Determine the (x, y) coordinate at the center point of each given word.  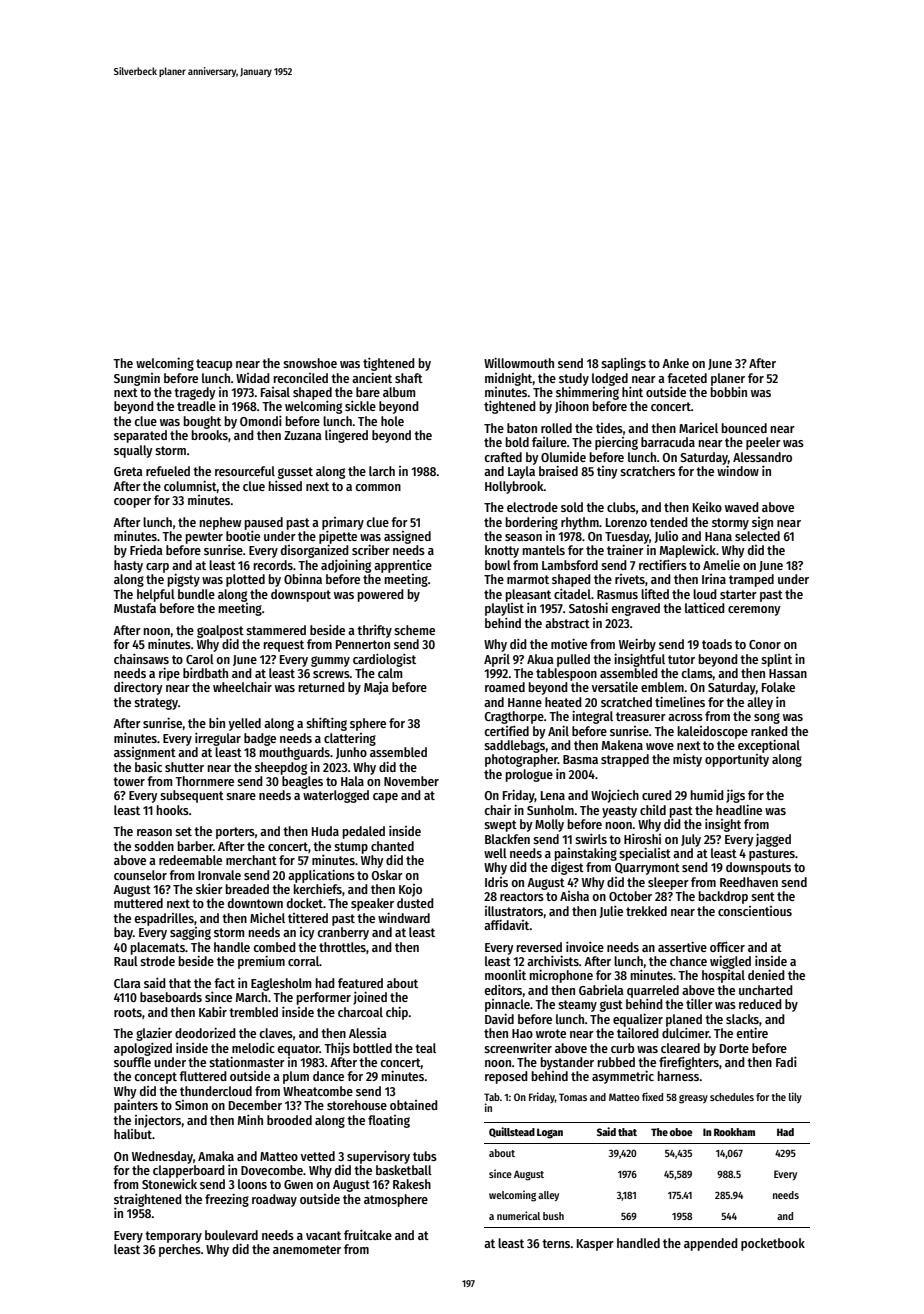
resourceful (245, 471)
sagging (190, 933)
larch (382, 471)
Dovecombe (272, 1170)
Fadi (786, 1061)
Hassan (788, 673)
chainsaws (141, 658)
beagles (302, 782)
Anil (558, 730)
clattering (350, 739)
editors (503, 989)
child (653, 810)
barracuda (668, 442)
